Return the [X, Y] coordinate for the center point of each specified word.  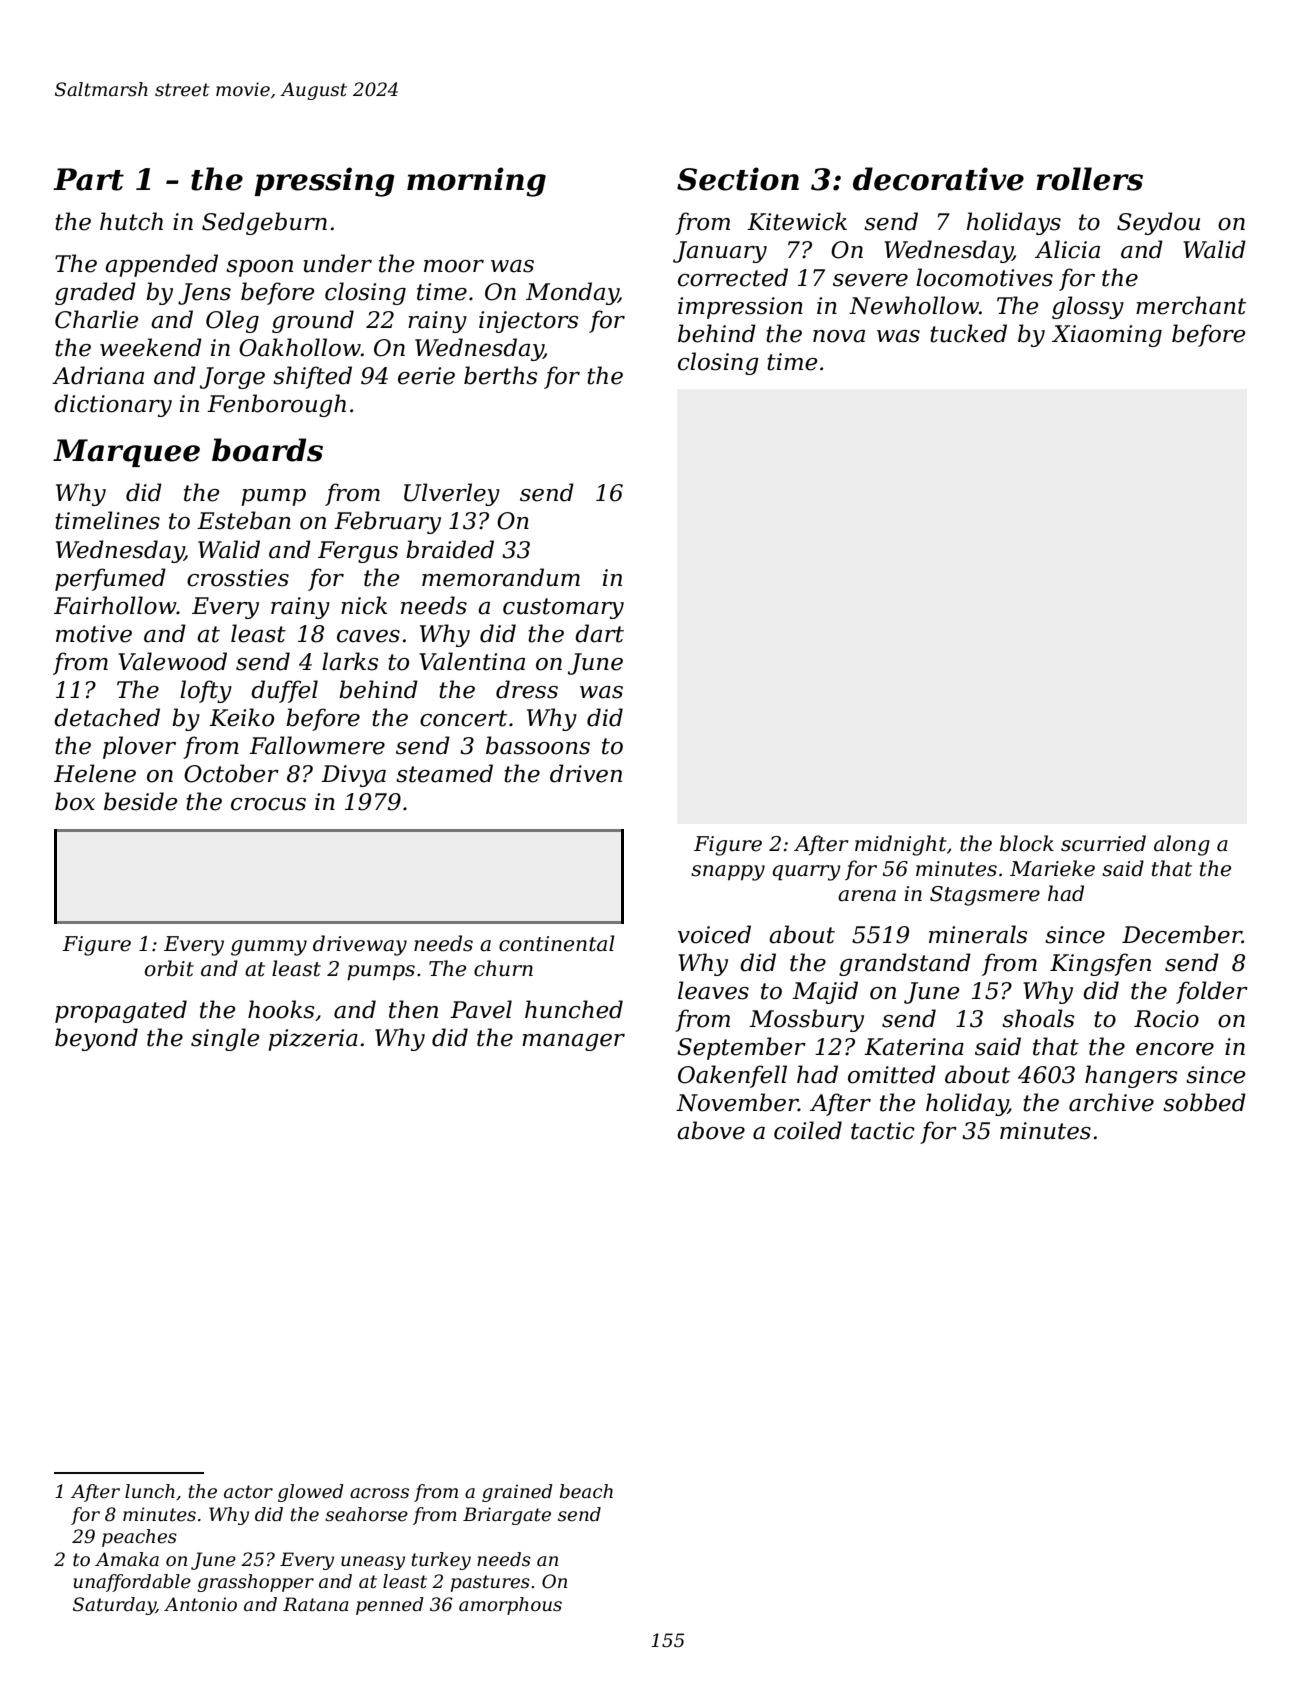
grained [517, 1493]
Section [738, 179]
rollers [1089, 179]
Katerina [914, 1047]
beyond [96, 1039]
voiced [714, 934]
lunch [150, 1491]
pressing [325, 182]
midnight [901, 845]
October [231, 773]
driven [586, 773]
